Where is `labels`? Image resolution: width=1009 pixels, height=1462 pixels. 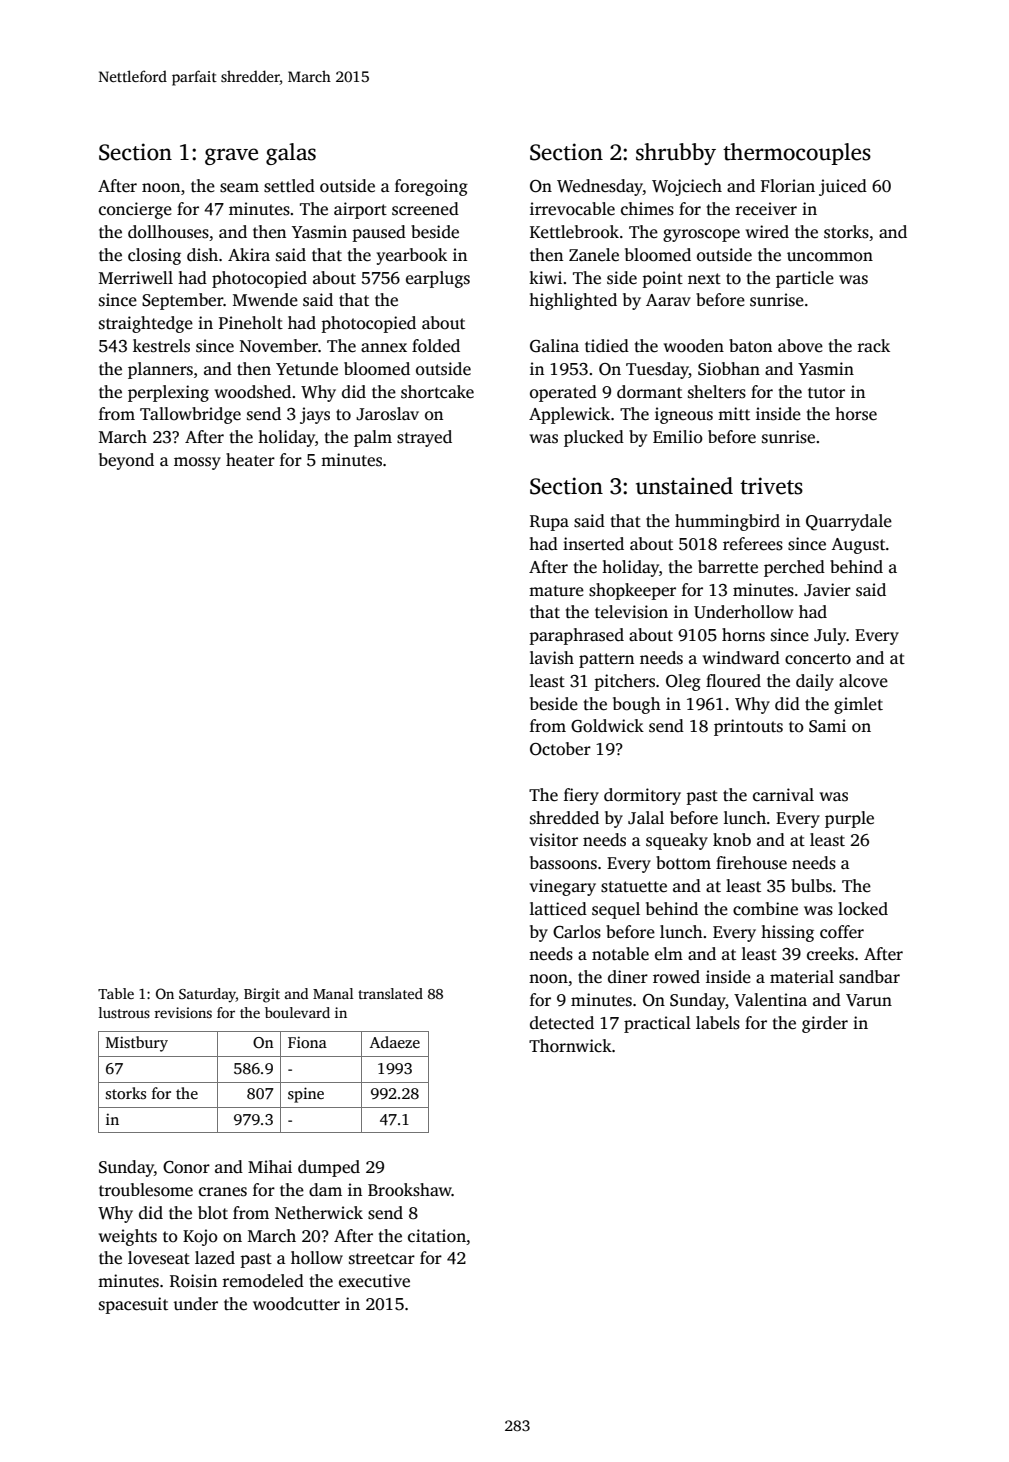
labels is located at coordinates (718, 1023).
